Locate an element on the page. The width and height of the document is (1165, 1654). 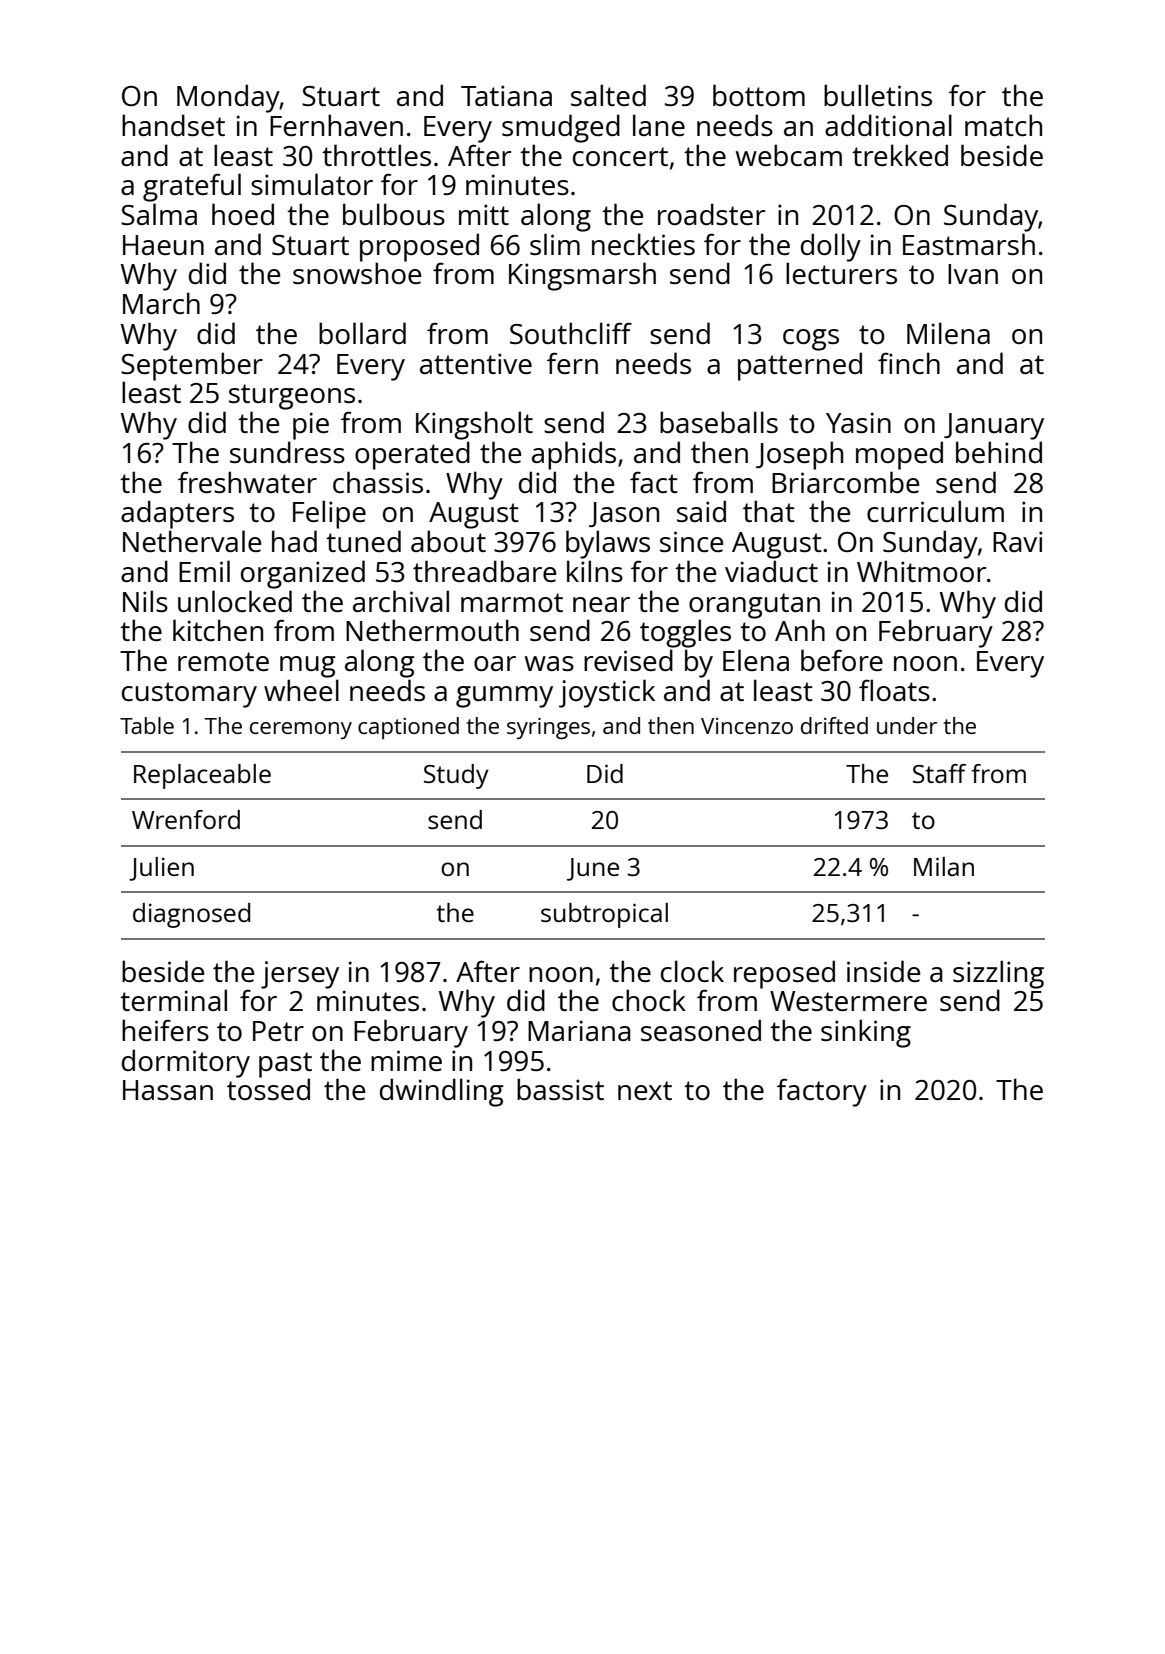
throttles is located at coordinates (376, 155).
